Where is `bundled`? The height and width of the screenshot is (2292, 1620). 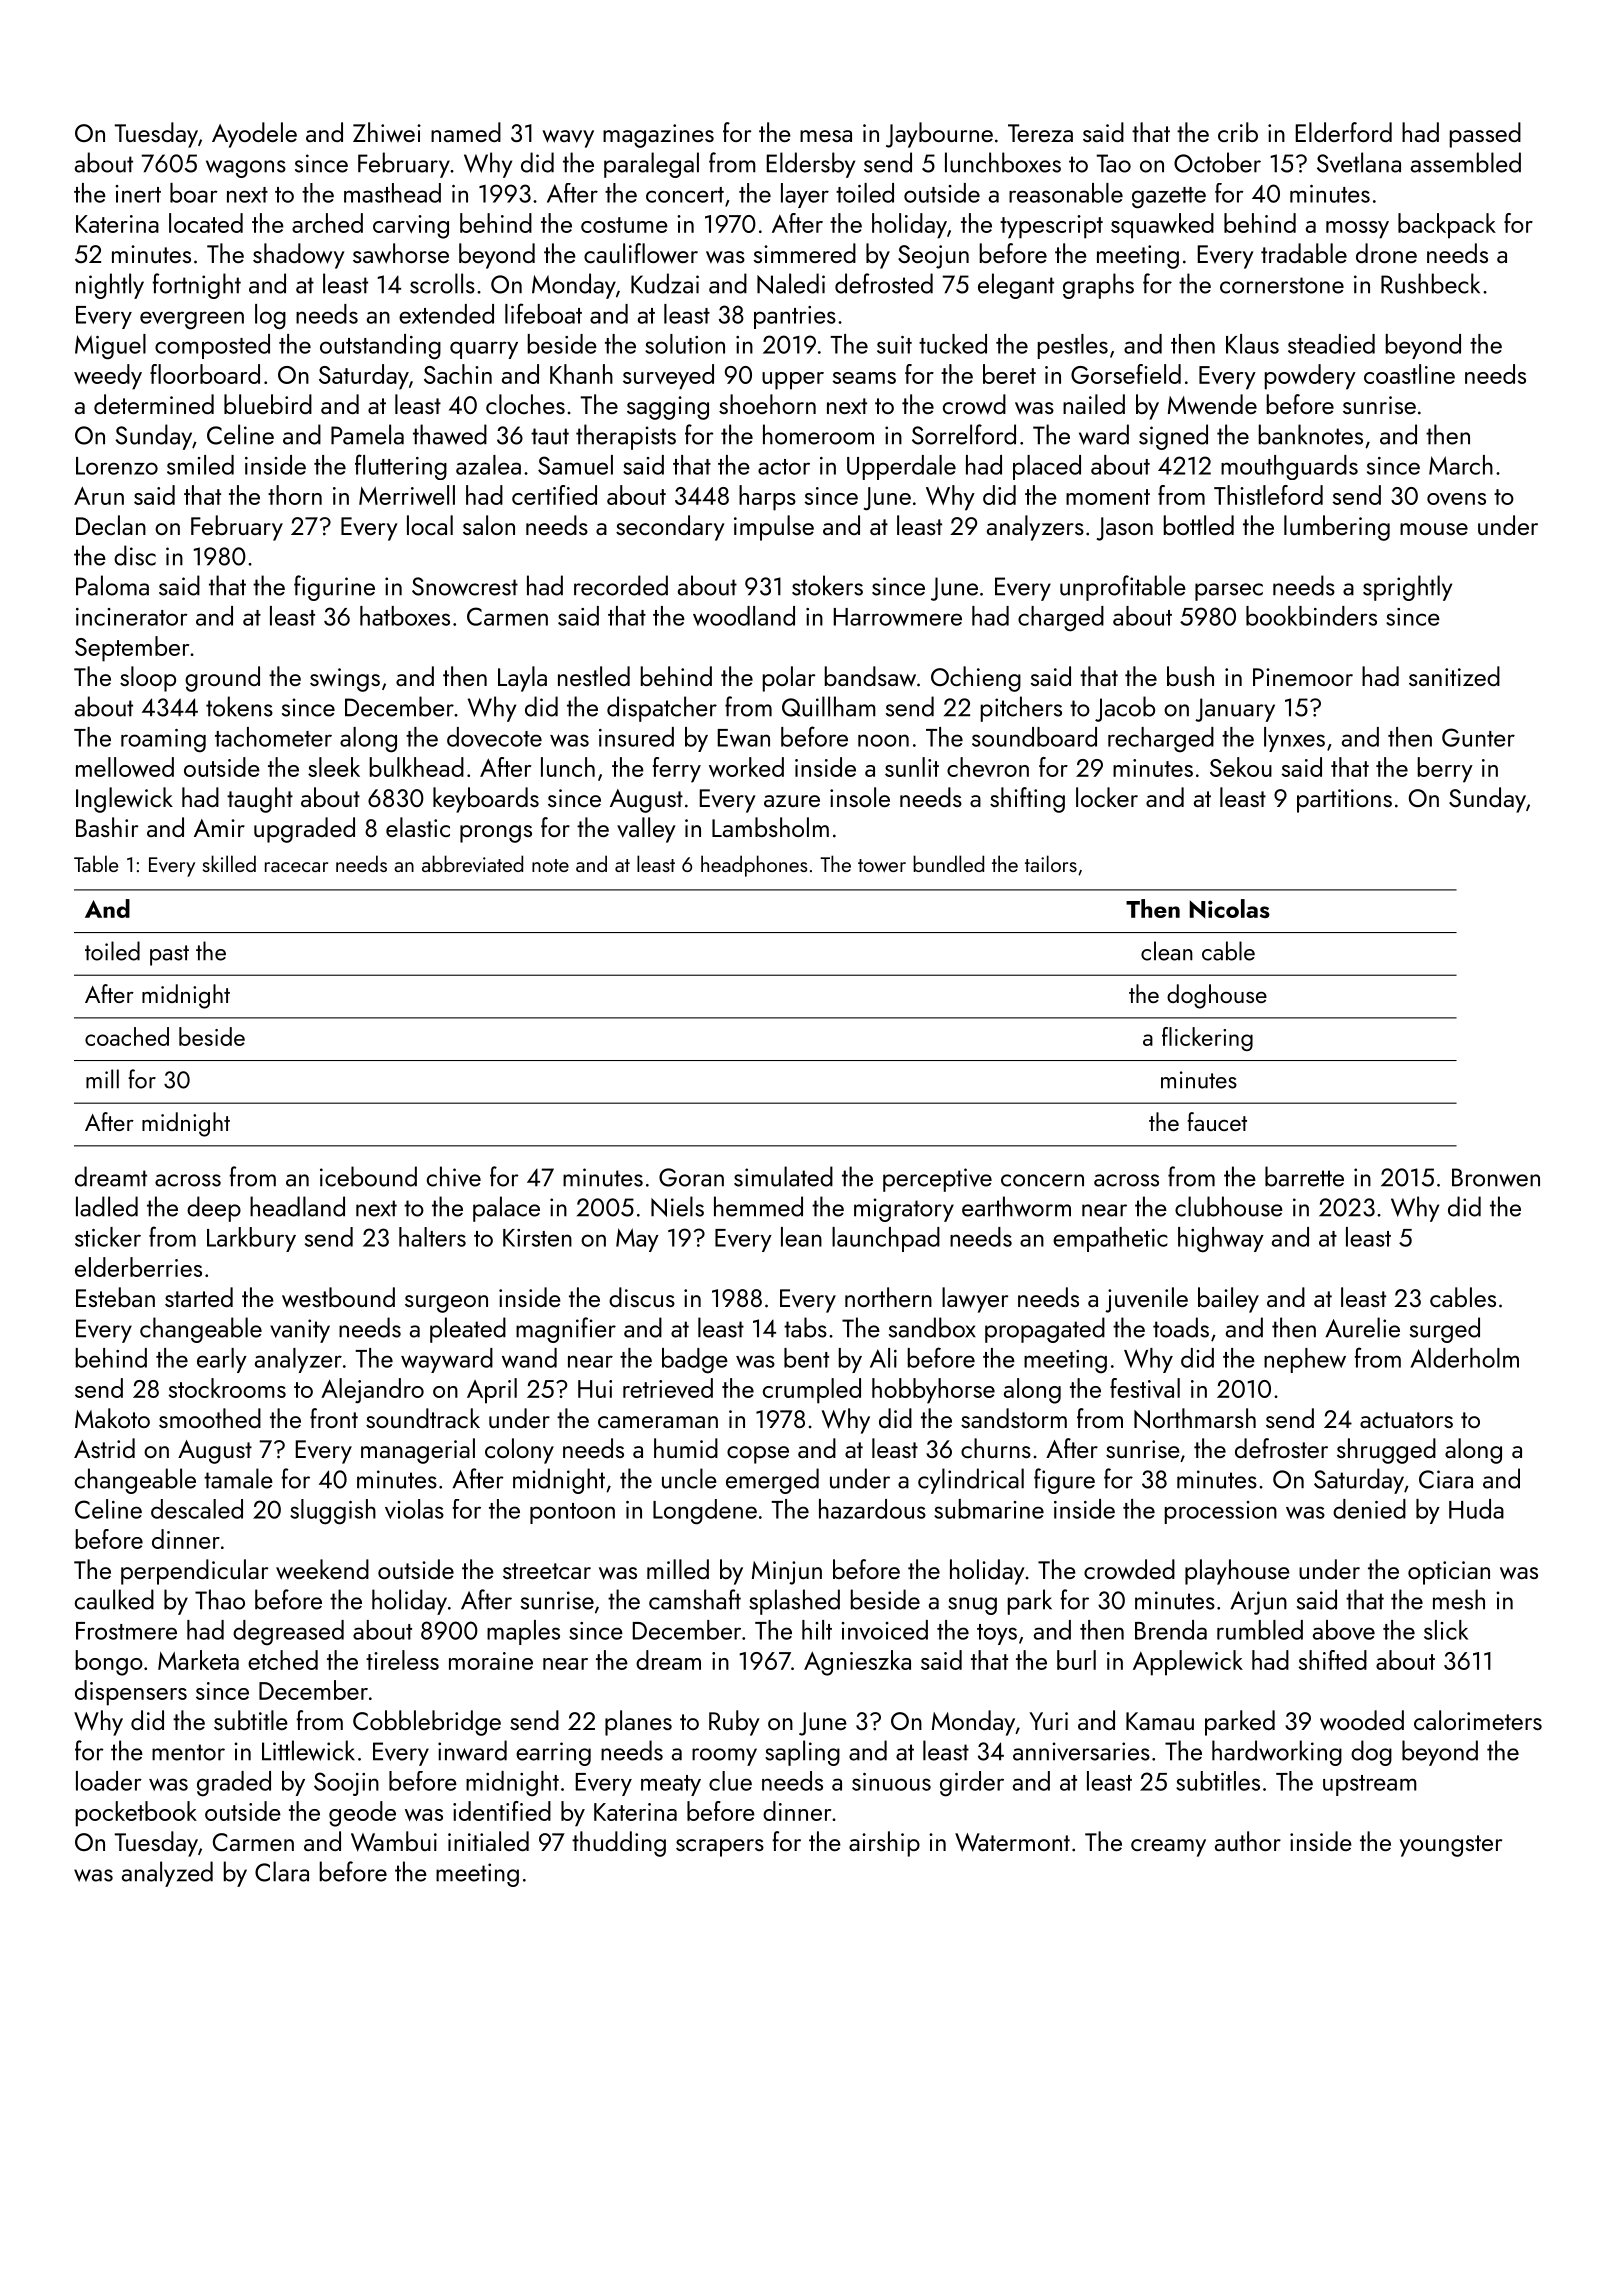 bundled is located at coordinates (948, 863).
